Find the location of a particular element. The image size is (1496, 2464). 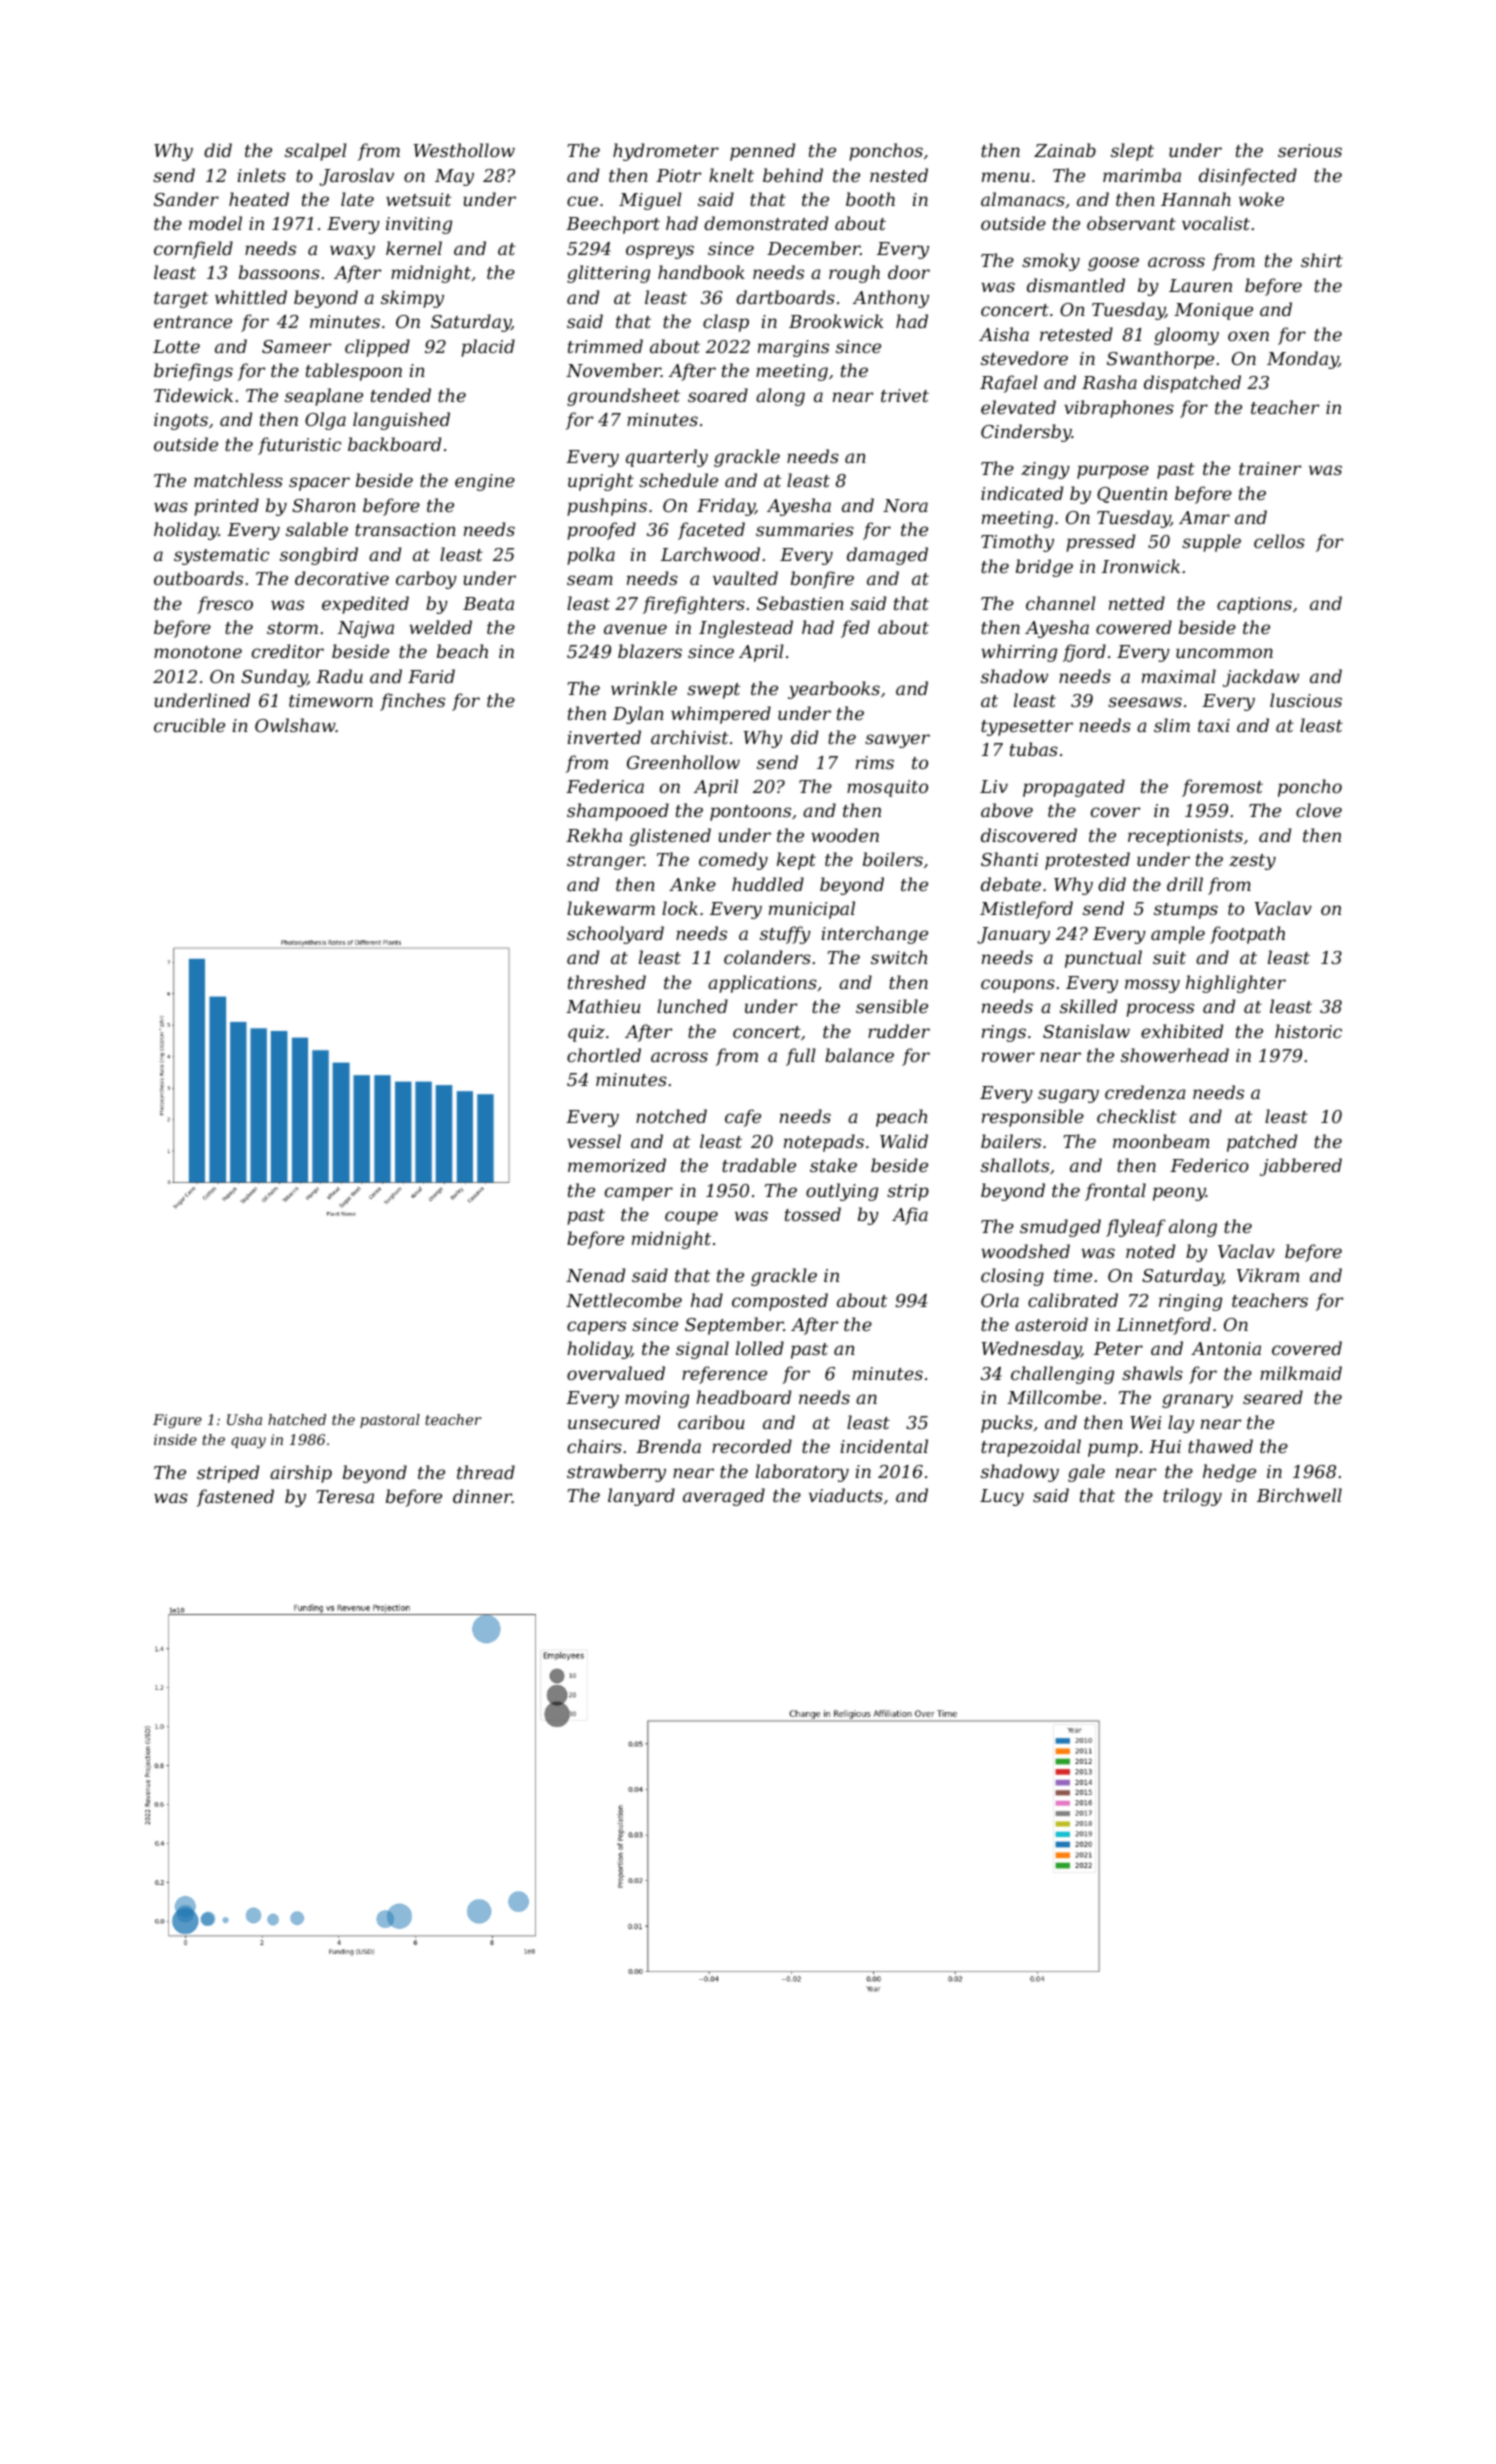

transaction is located at coordinates (405, 529).
